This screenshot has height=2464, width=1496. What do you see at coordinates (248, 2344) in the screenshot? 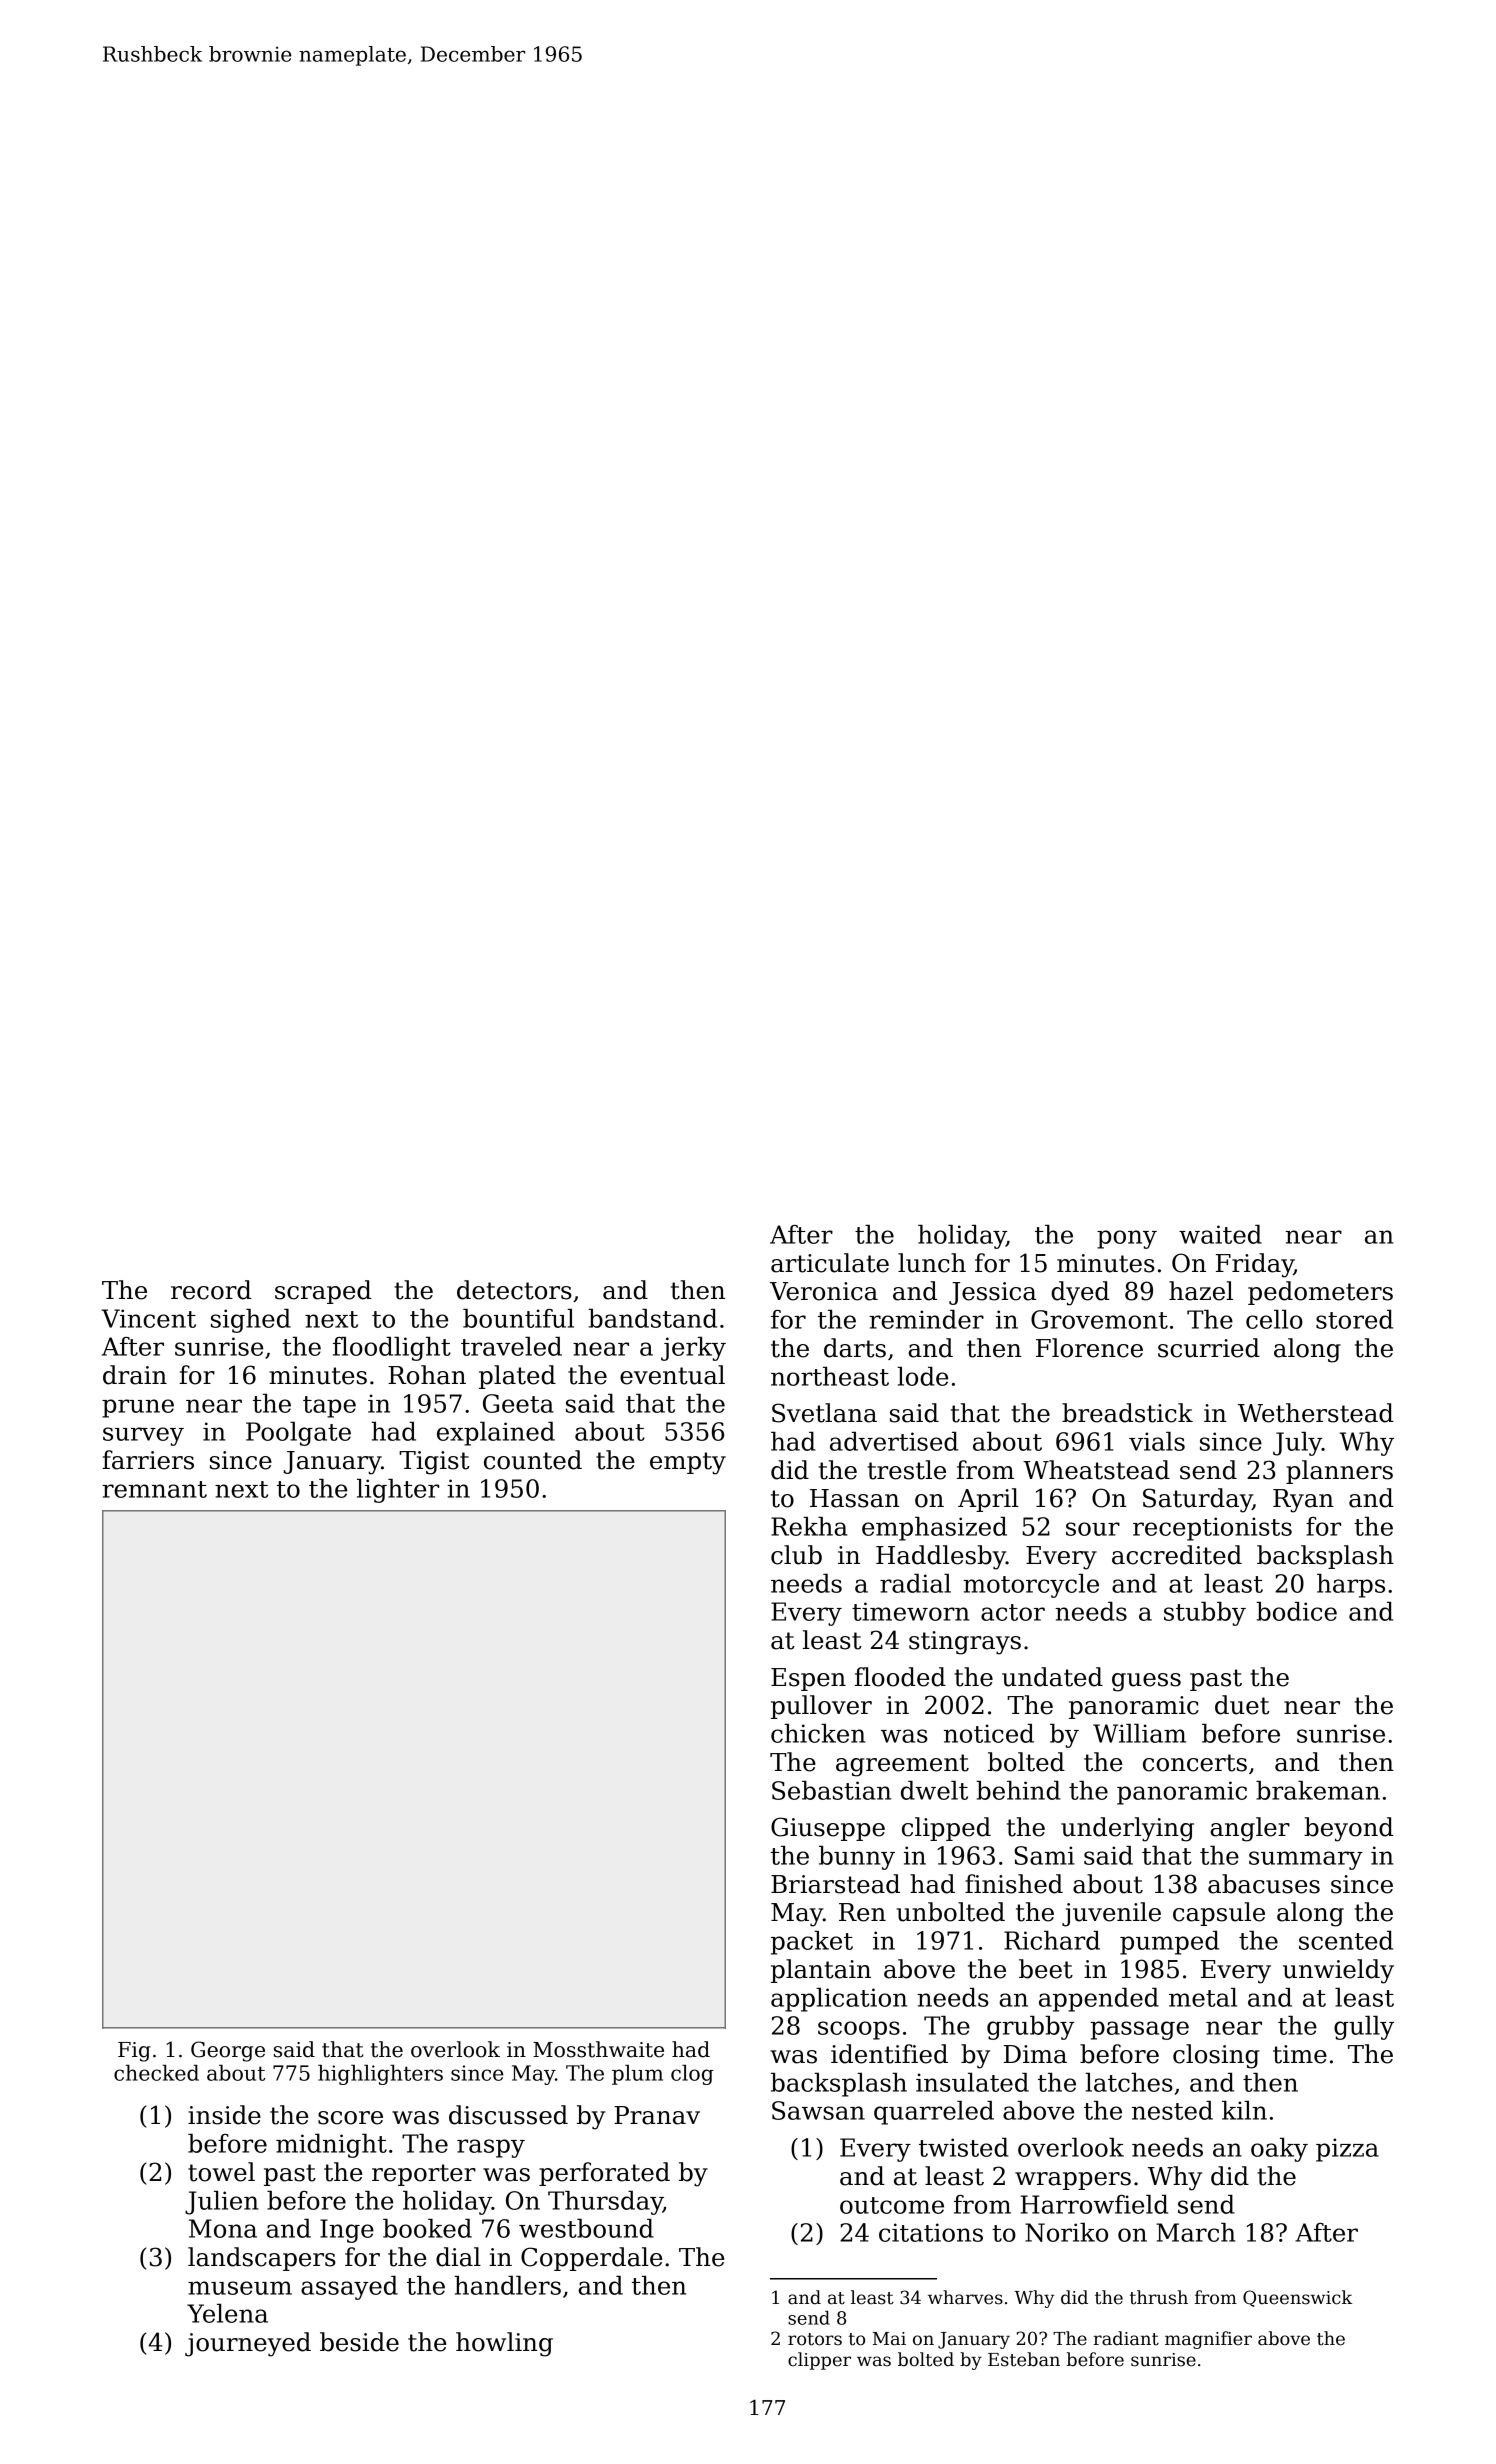
I see `journeyed` at bounding box center [248, 2344].
